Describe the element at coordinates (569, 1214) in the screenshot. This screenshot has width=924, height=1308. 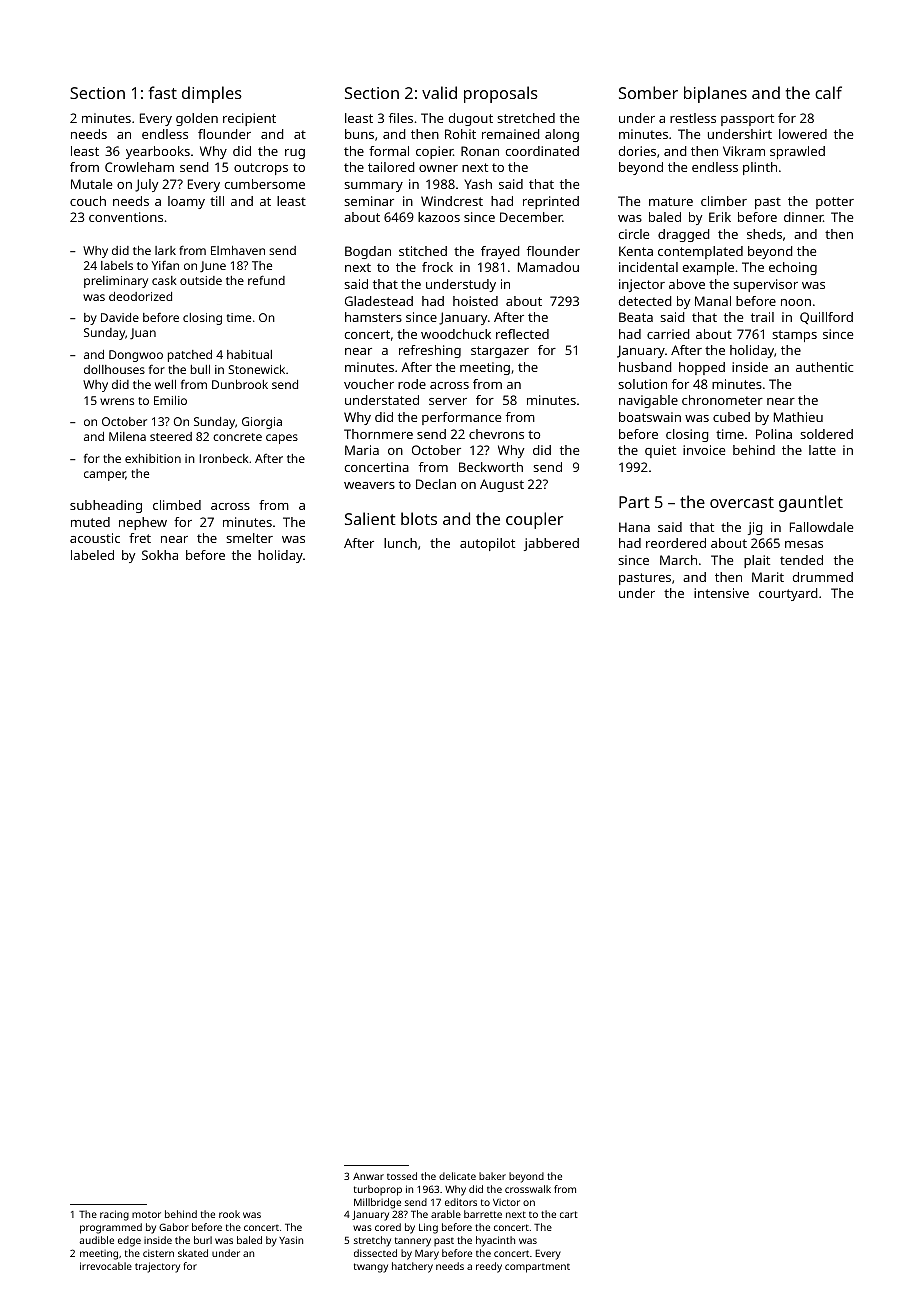
I see `cart` at that location.
